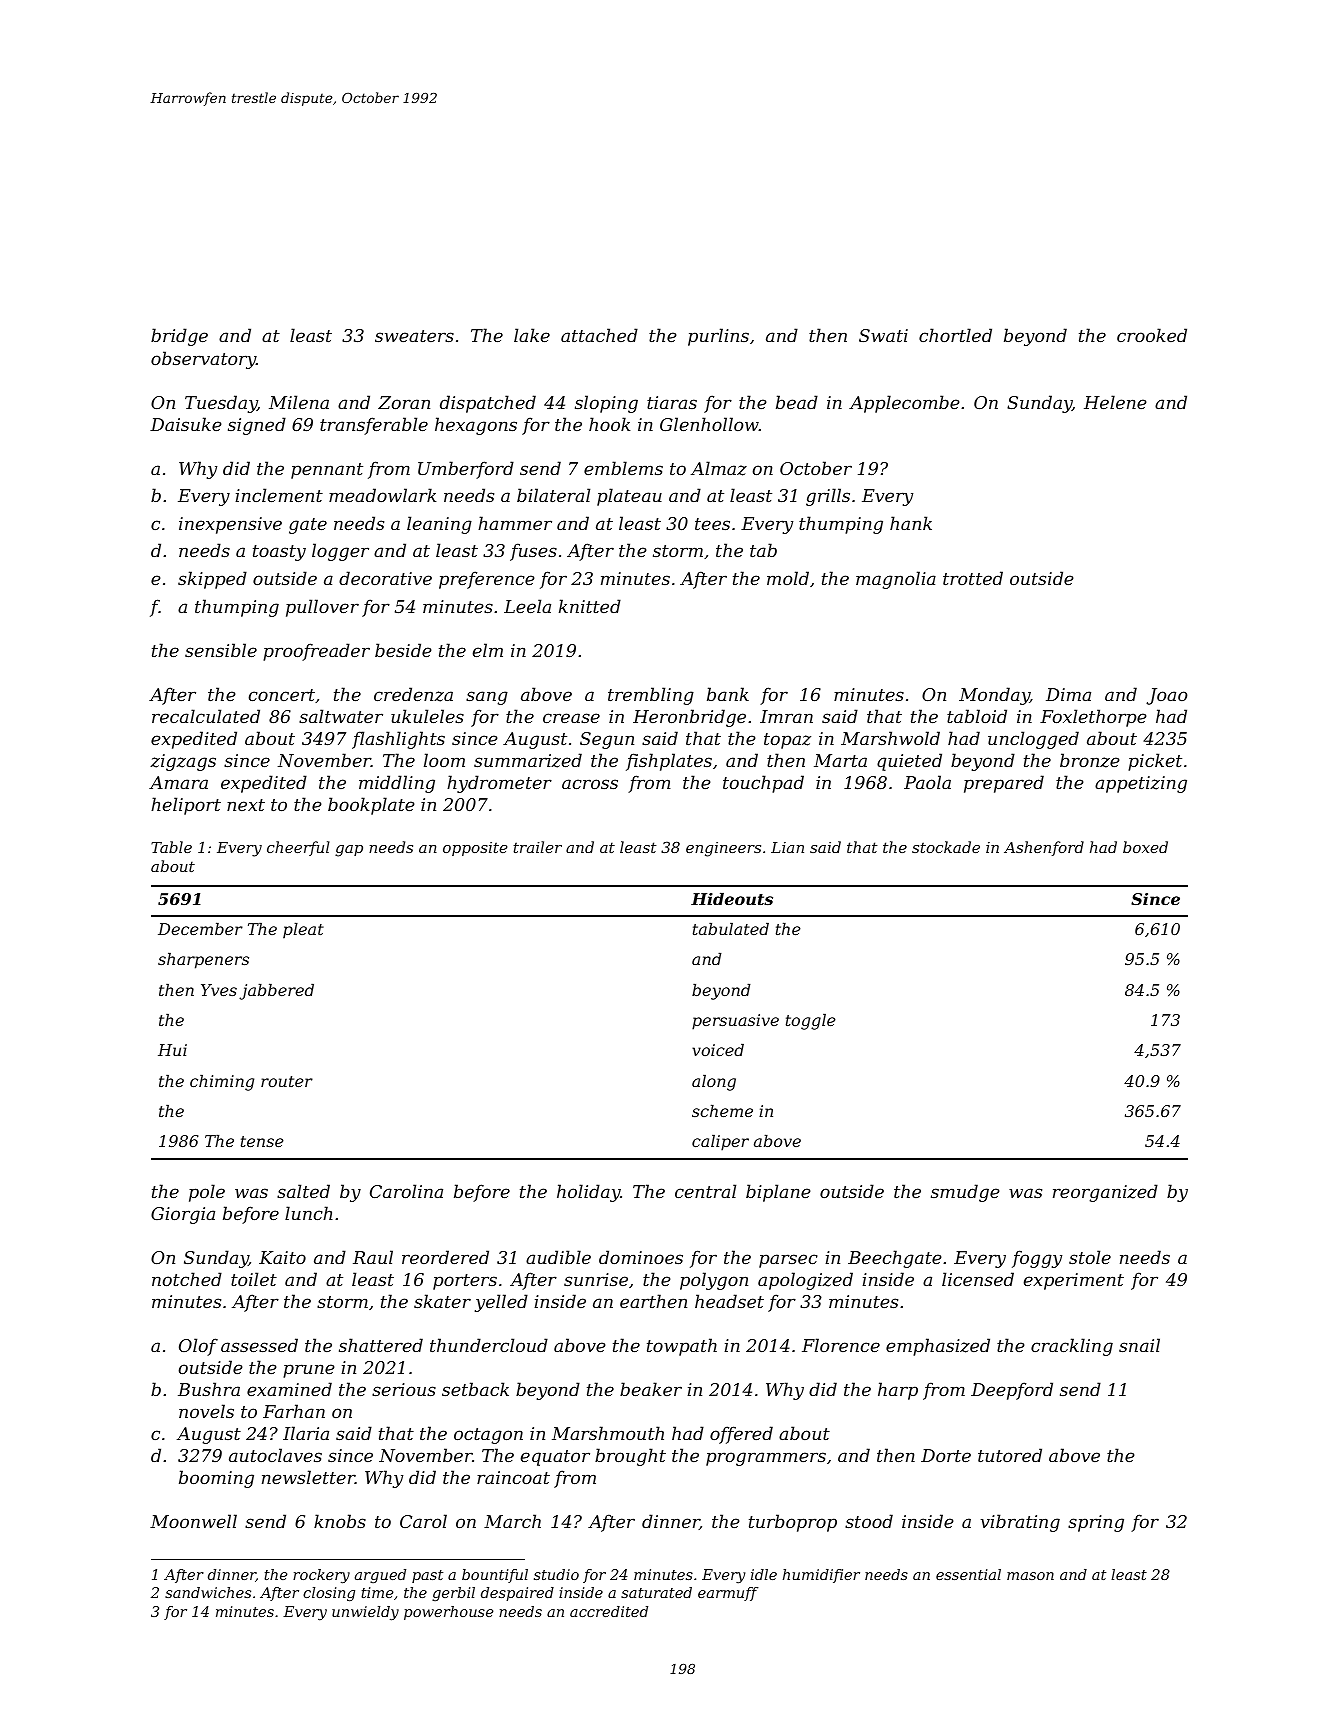 This image has height=1732, width=1339. What do you see at coordinates (728, 1594) in the image?
I see `earmuff` at bounding box center [728, 1594].
